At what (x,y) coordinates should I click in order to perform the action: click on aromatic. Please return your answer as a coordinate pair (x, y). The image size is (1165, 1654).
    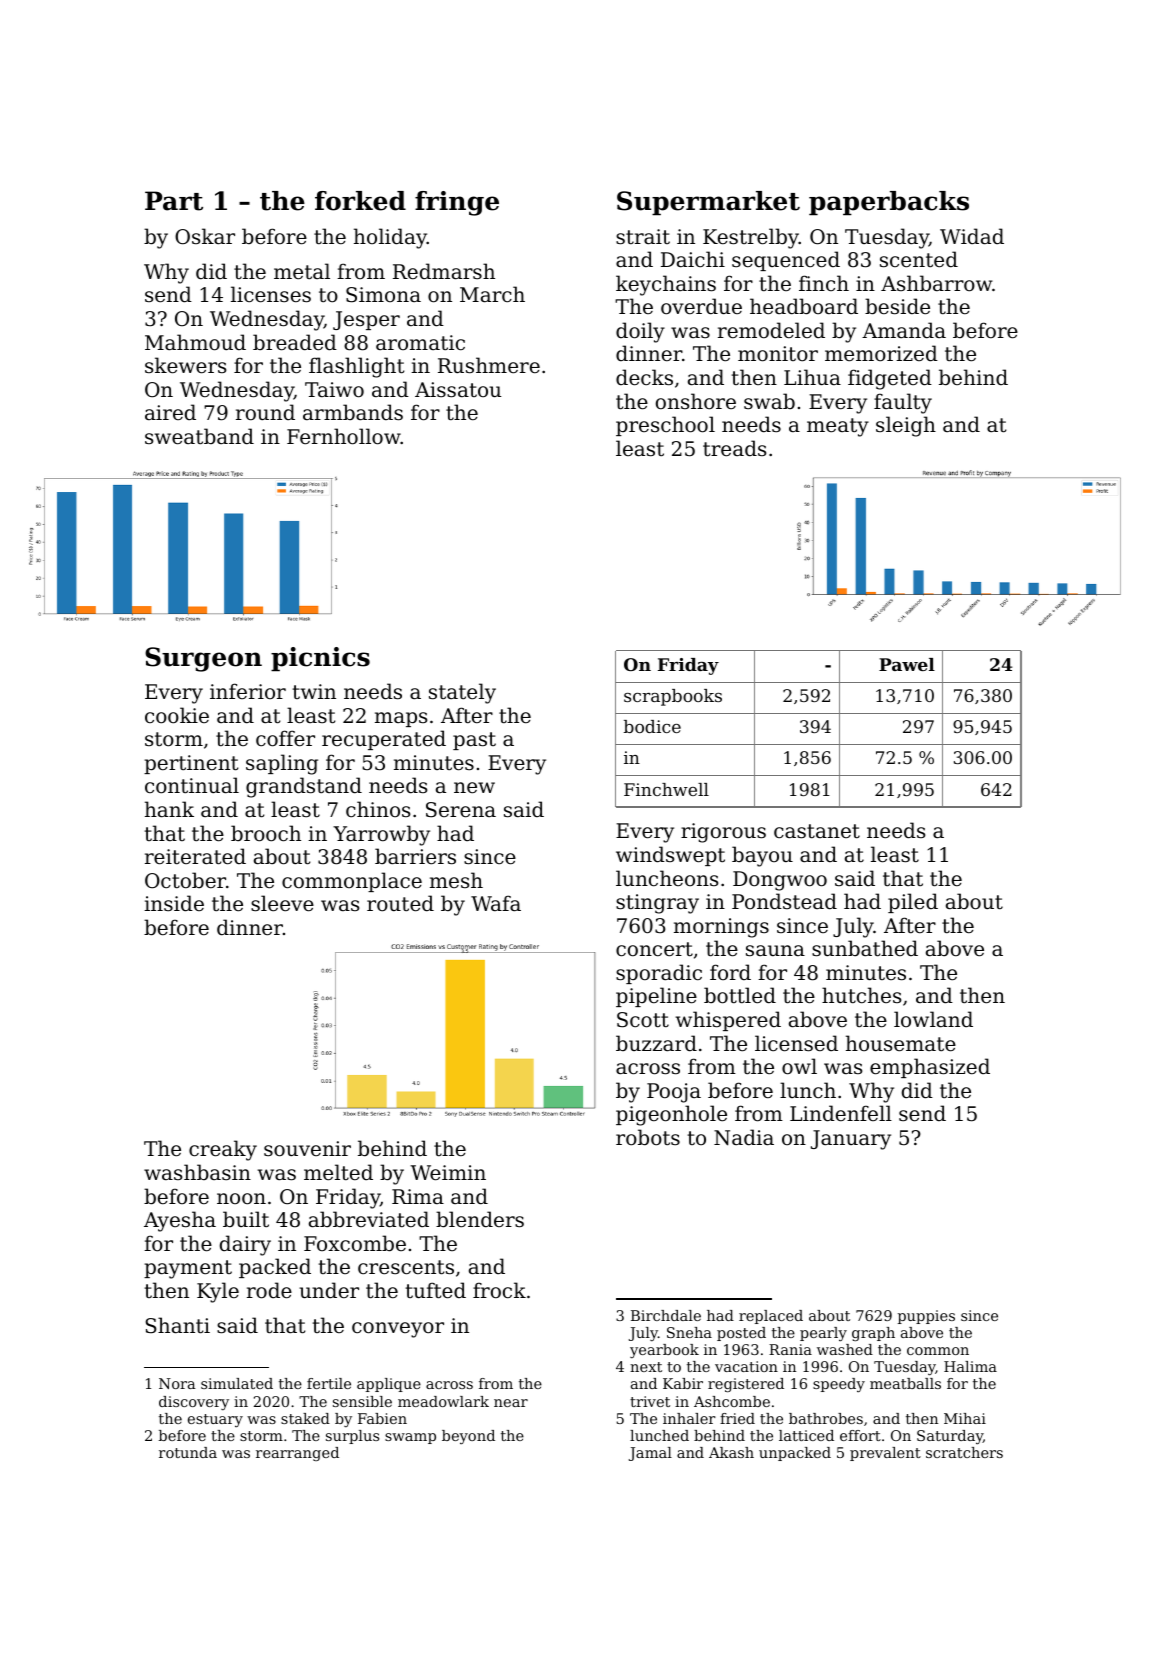
    Looking at the image, I should click on (420, 343).
